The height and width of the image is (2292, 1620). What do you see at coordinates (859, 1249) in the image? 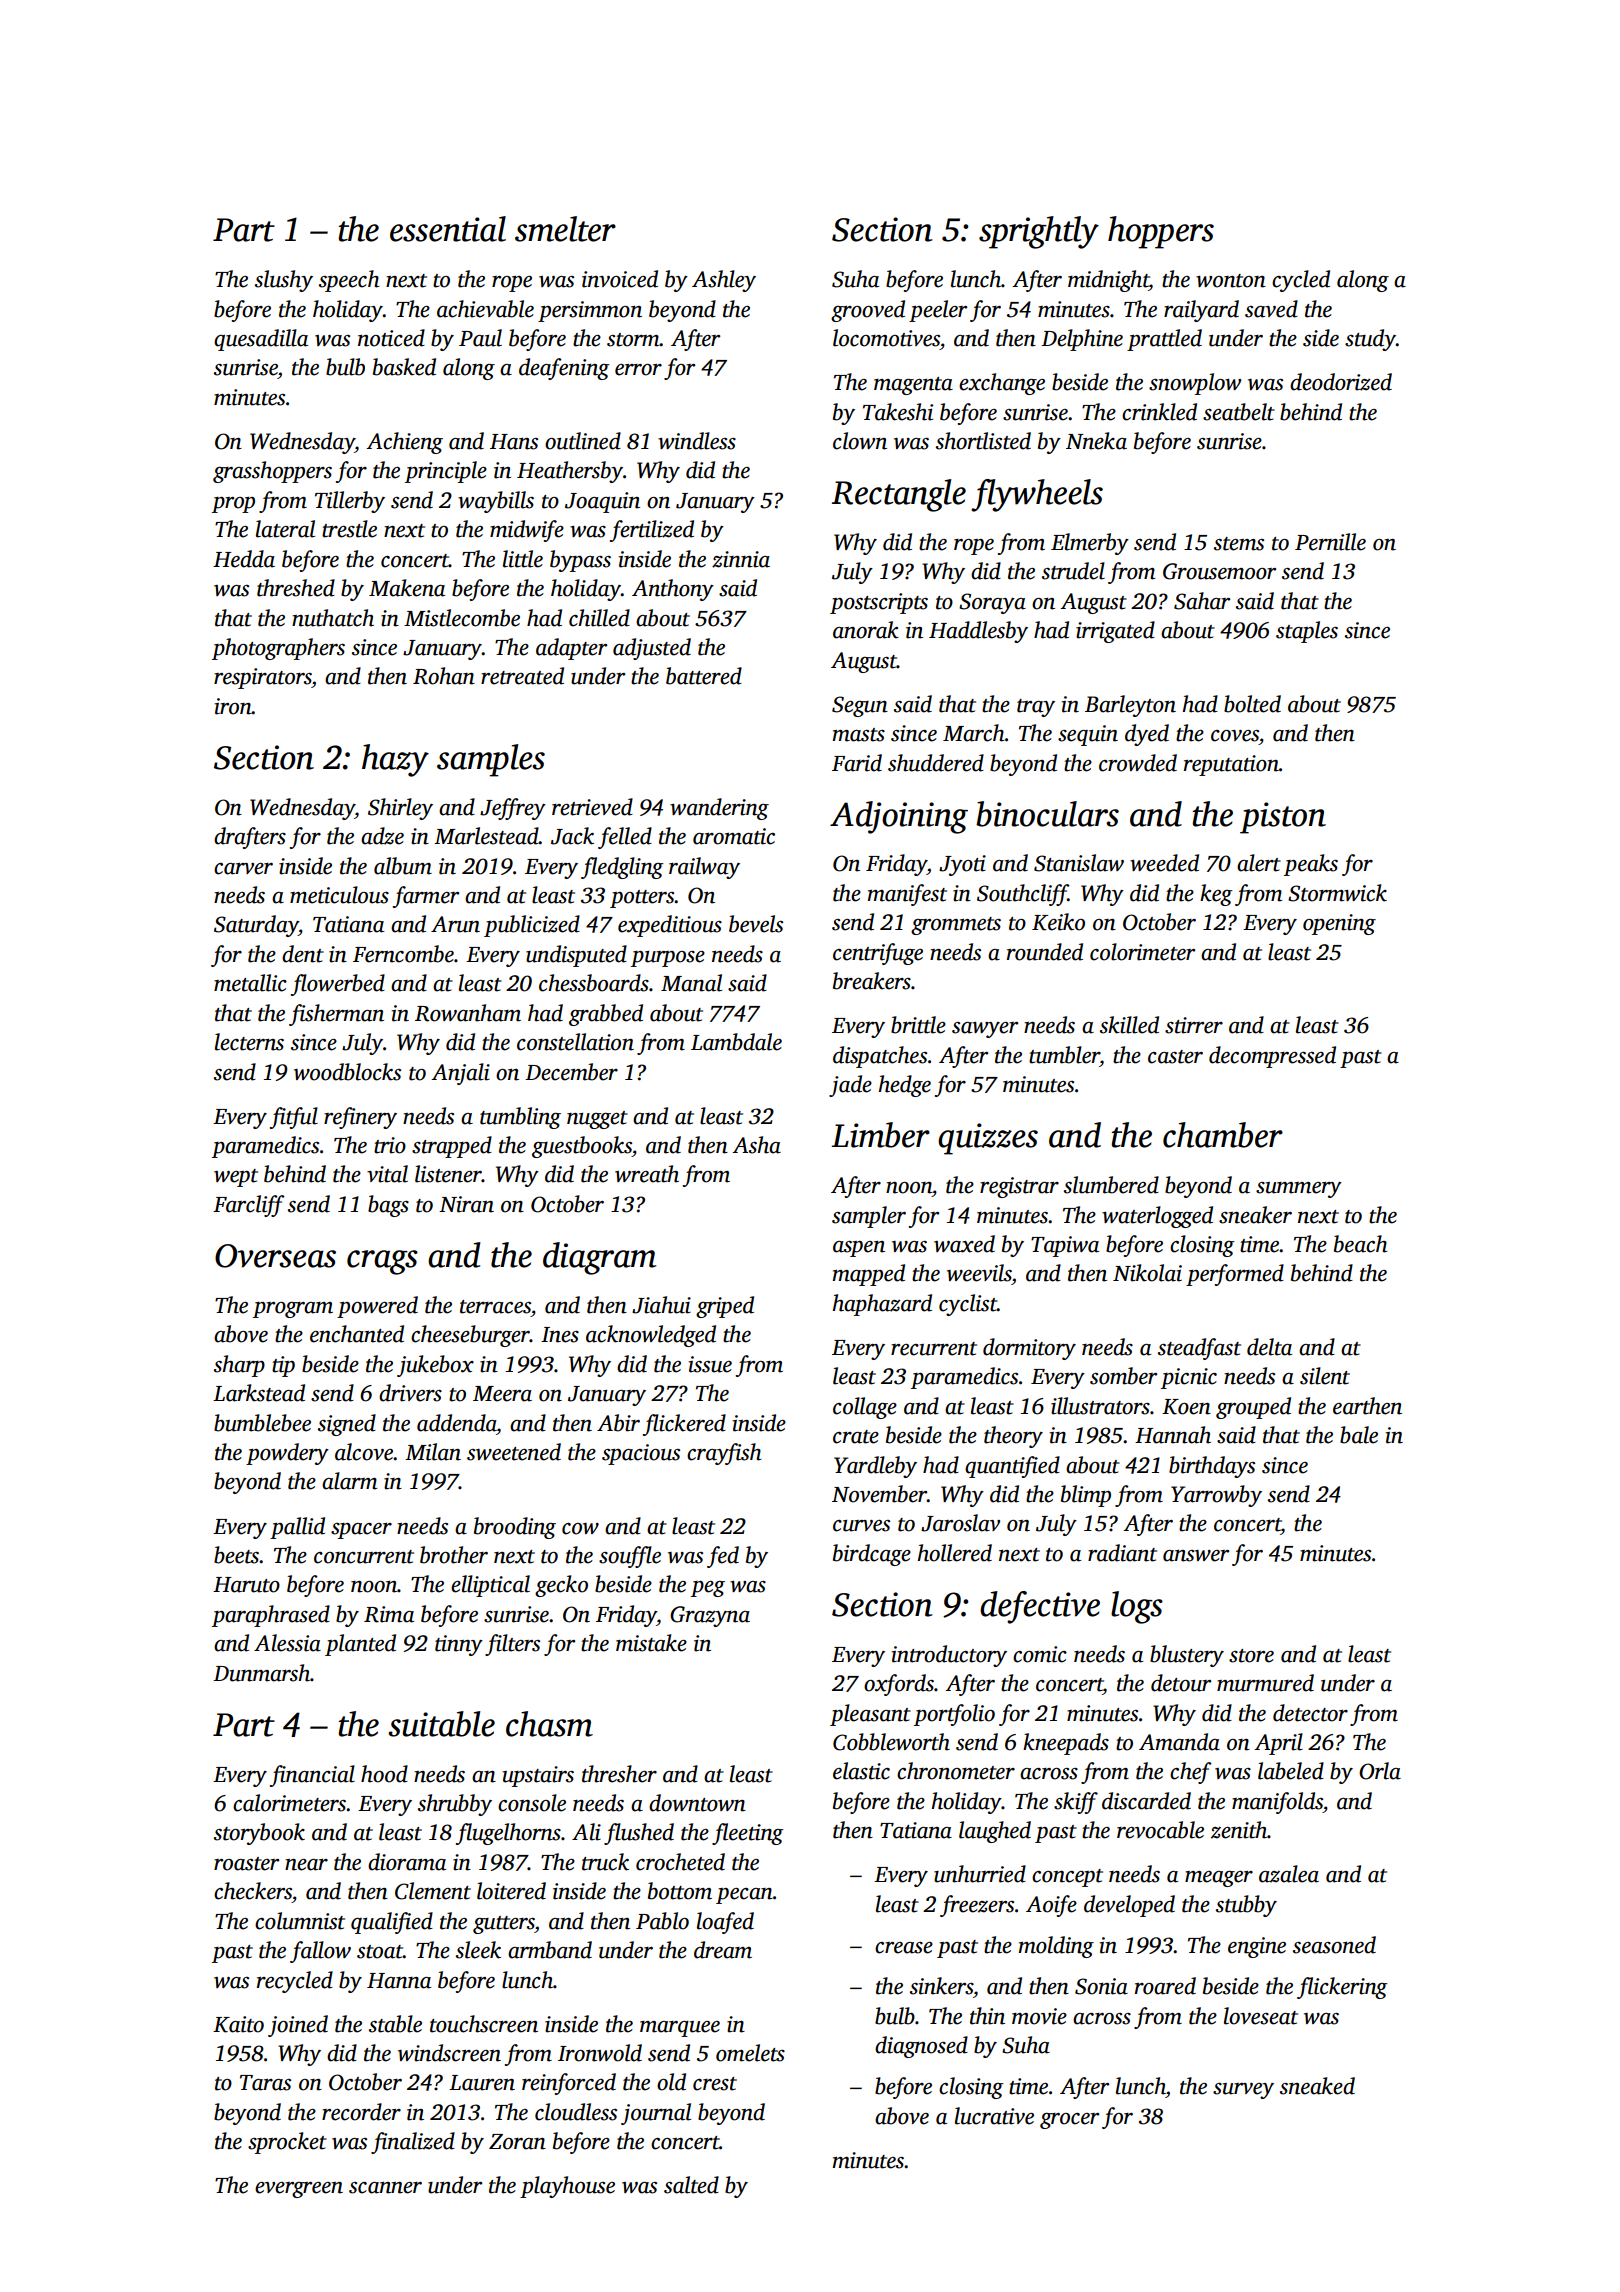
I see `aspen` at bounding box center [859, 1249].
